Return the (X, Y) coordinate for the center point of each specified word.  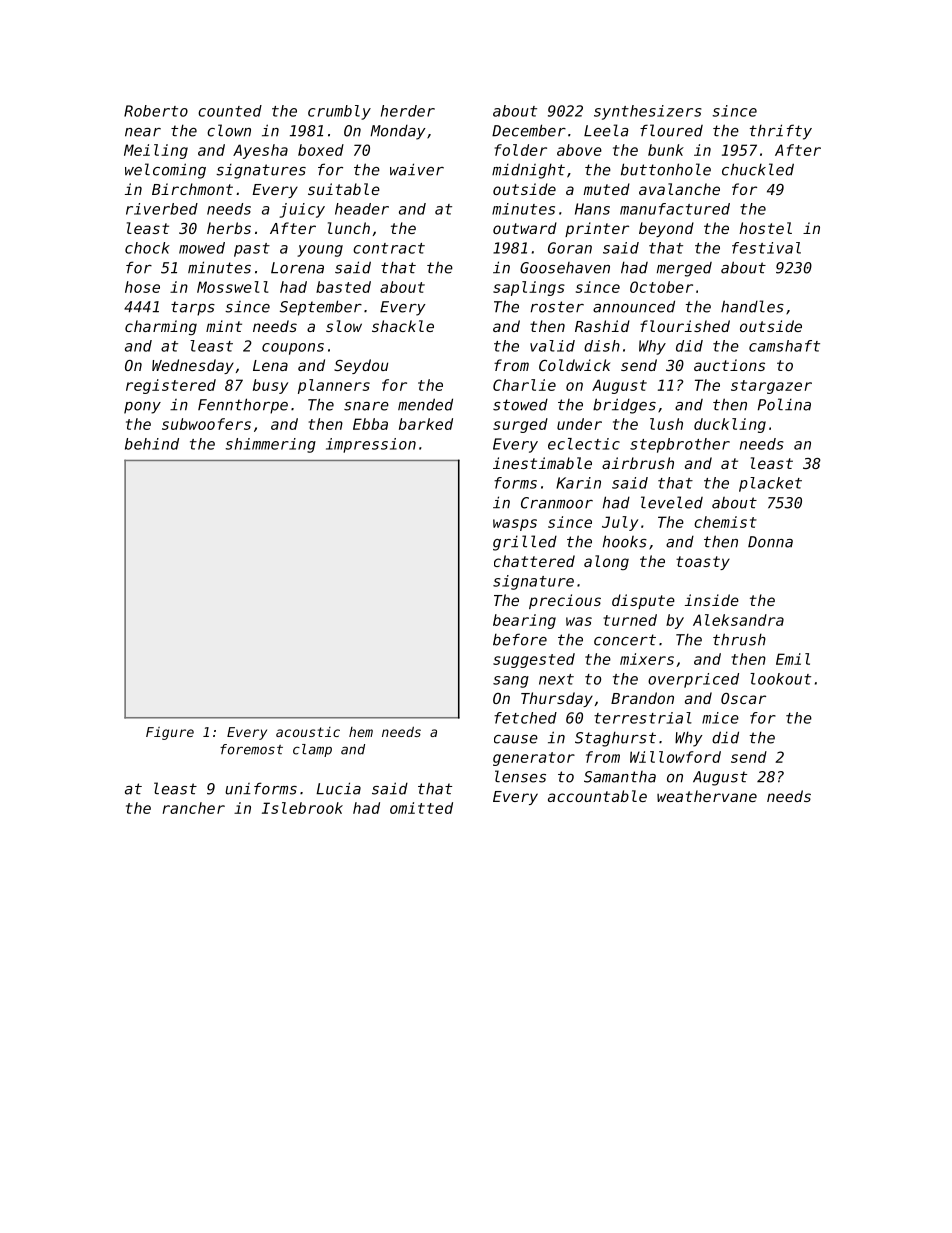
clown (229, 130)
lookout (780, 679)
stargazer (771, 387)
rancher (194, 808)
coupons (293, 349)
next (556, 679)
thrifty (781, 132)
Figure (170, 733)
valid (552, 346)
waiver (417, 169)
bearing (524, 621)
